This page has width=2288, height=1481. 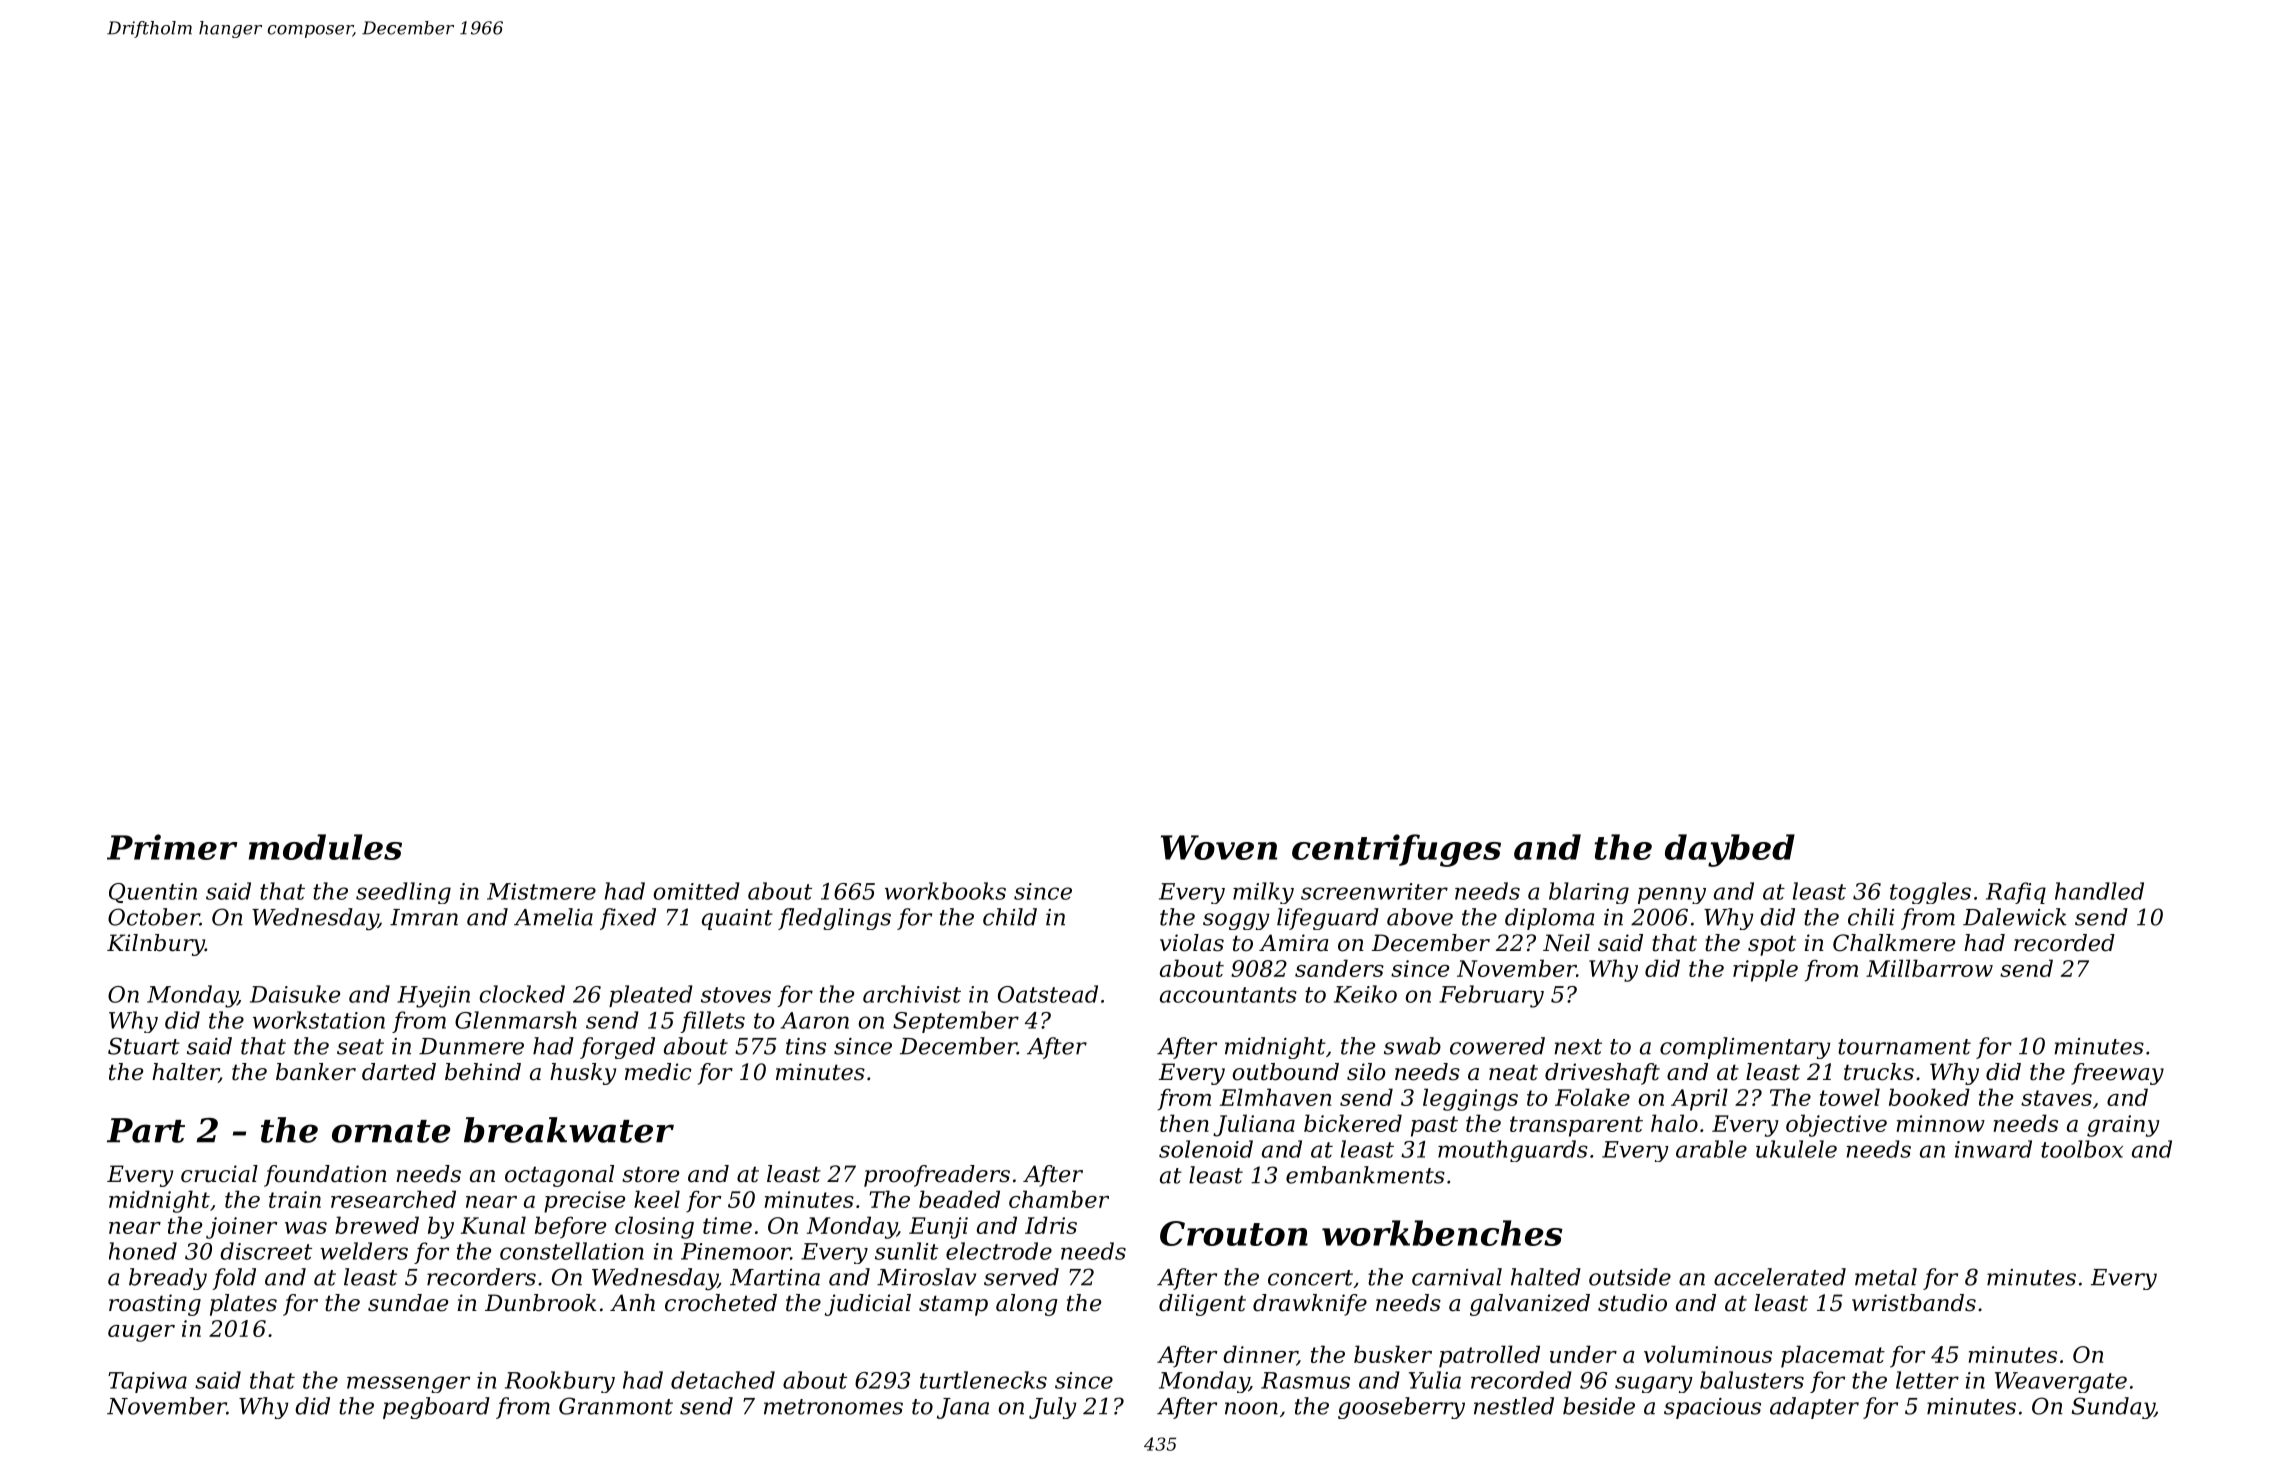 I want to click on toggles, so click(x=1930, y=893).
